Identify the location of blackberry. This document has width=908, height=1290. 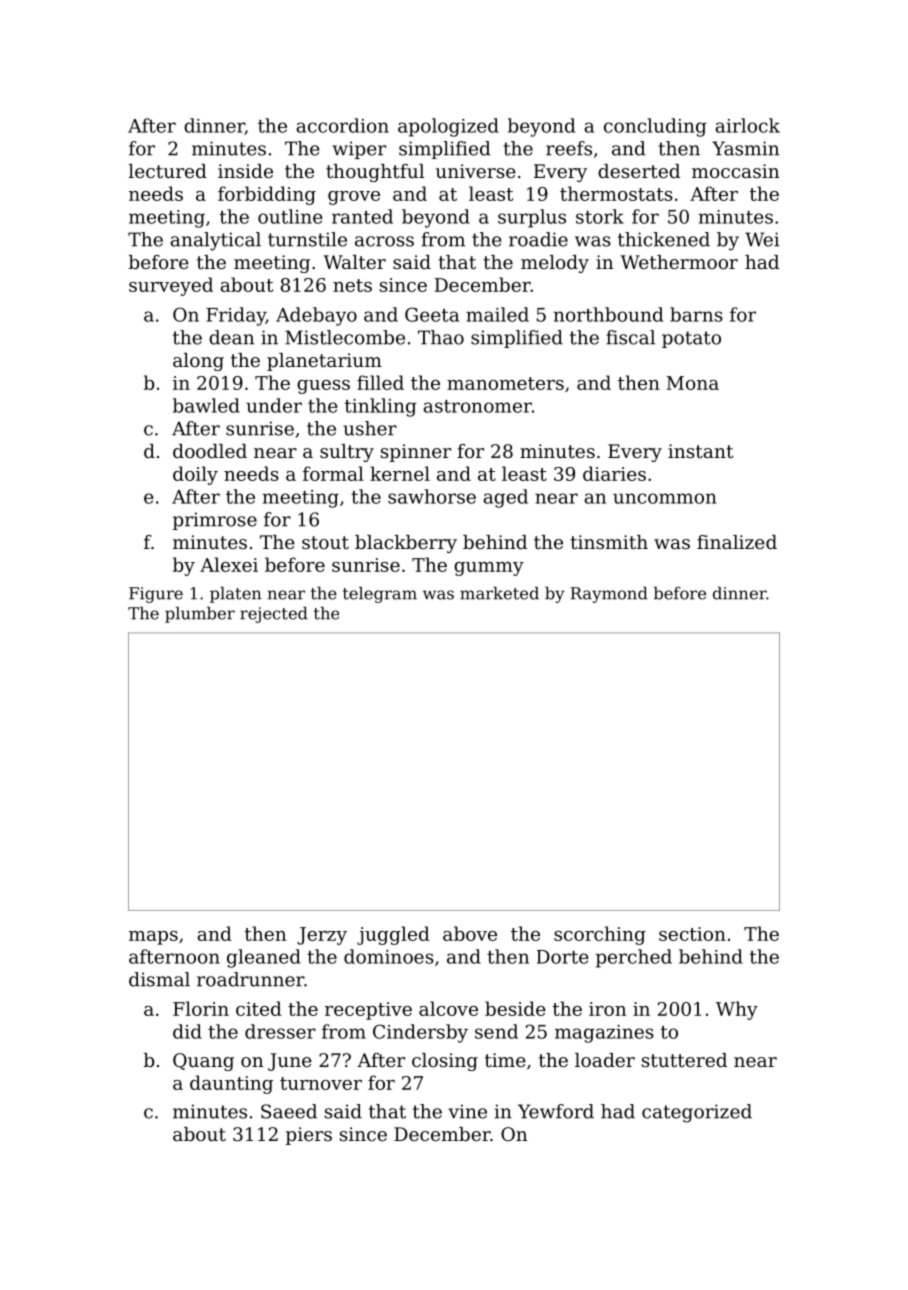
(406, 544).
